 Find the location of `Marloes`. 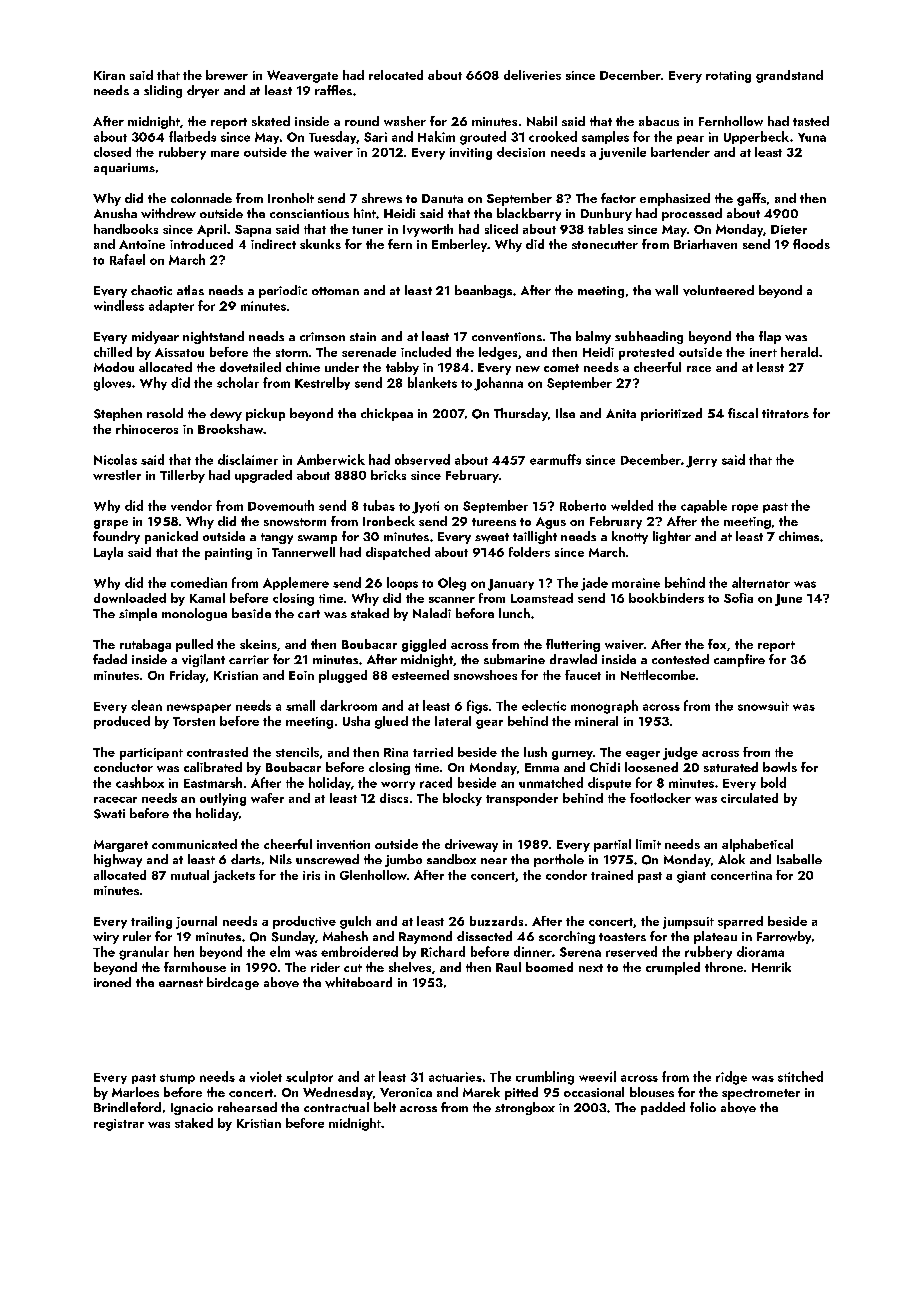

Marloes is located at coordinates (135, 1092).
